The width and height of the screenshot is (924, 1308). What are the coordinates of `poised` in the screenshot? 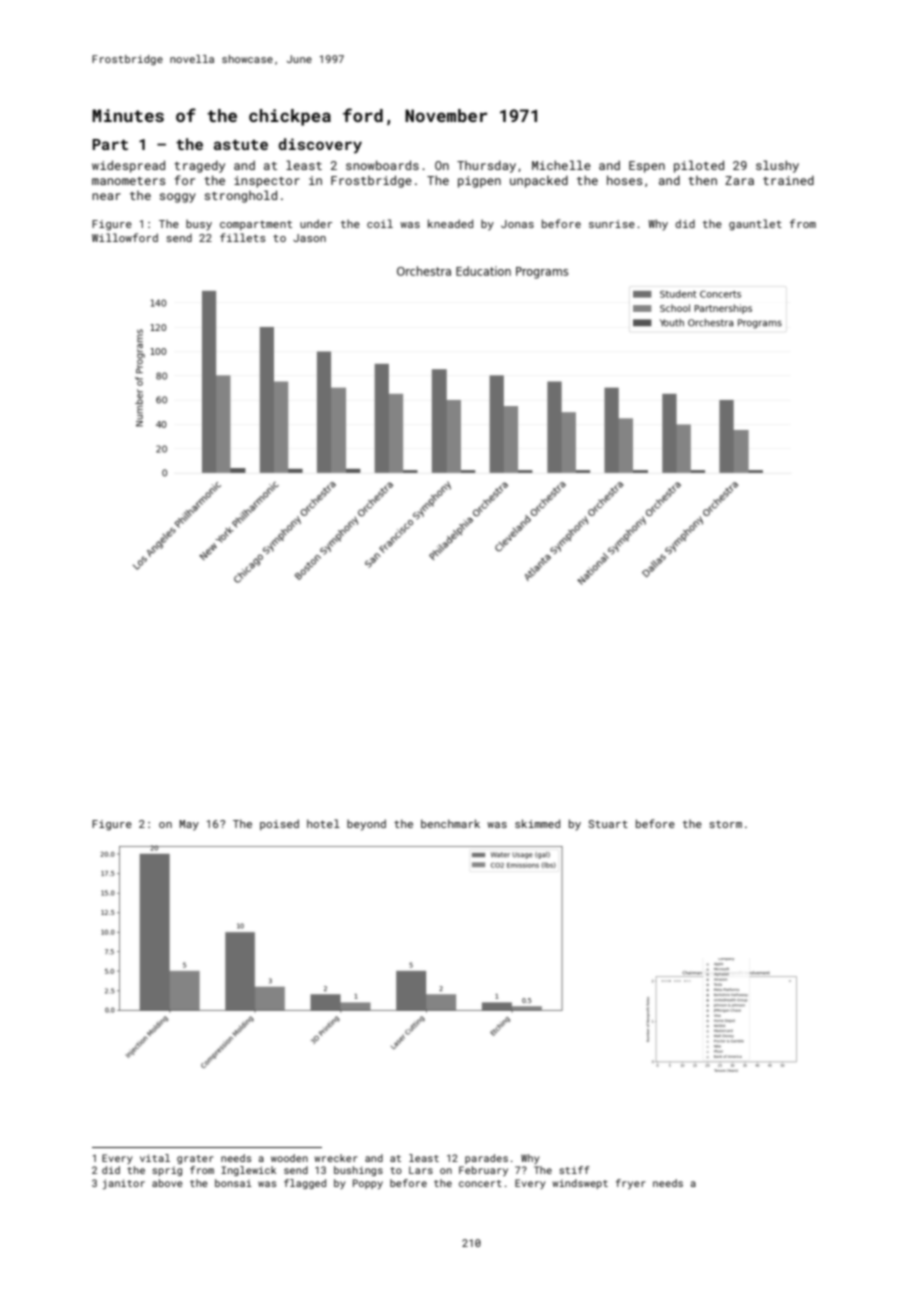 It's located at (279, 824).
